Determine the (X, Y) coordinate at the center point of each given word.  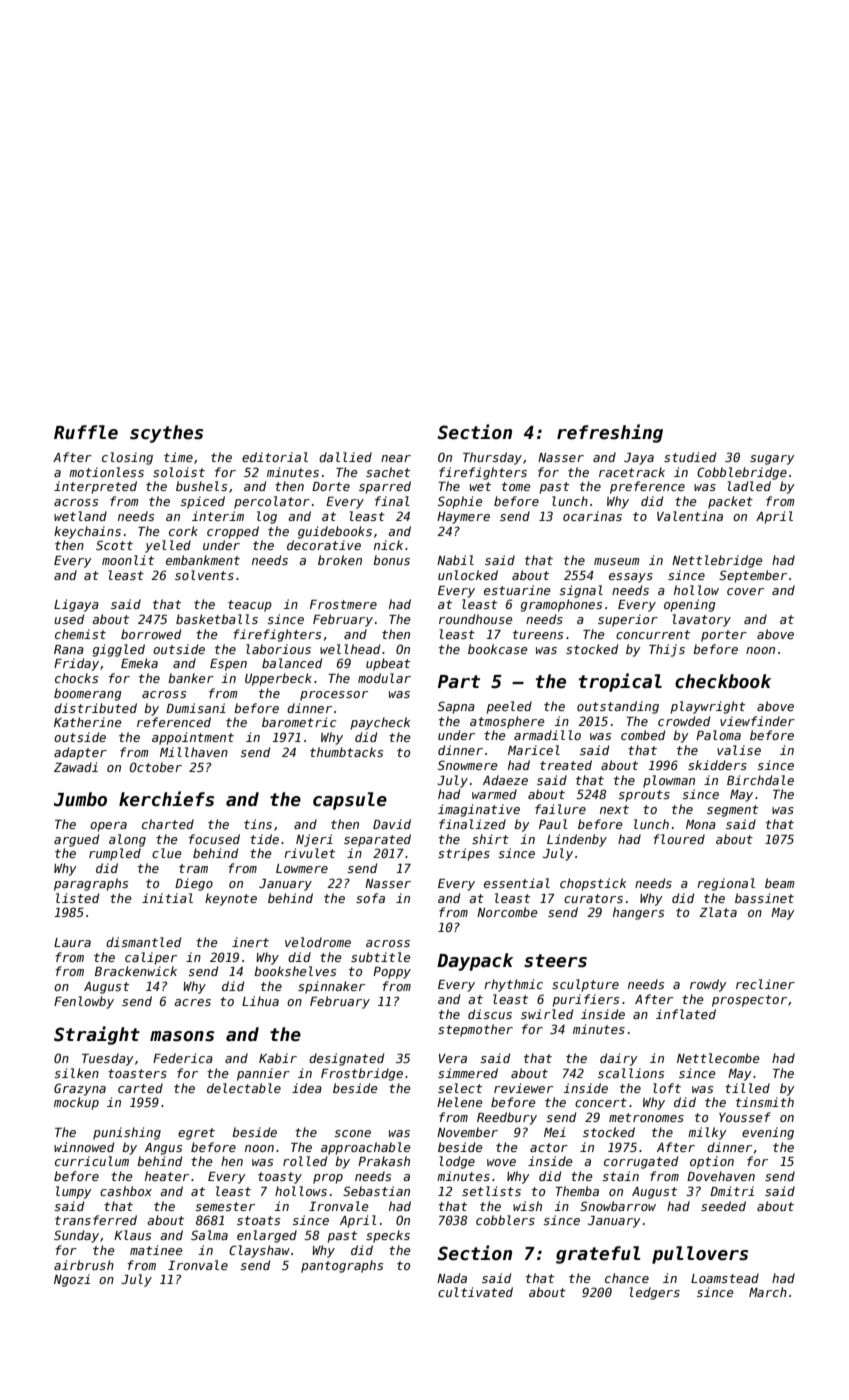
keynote (231, 899)
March (768, 1292)
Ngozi (72, 1280)
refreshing (610, 433)
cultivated (475, 1292)
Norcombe (507, 912)
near (396, 458)
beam (780, 883)
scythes (166, 434)
